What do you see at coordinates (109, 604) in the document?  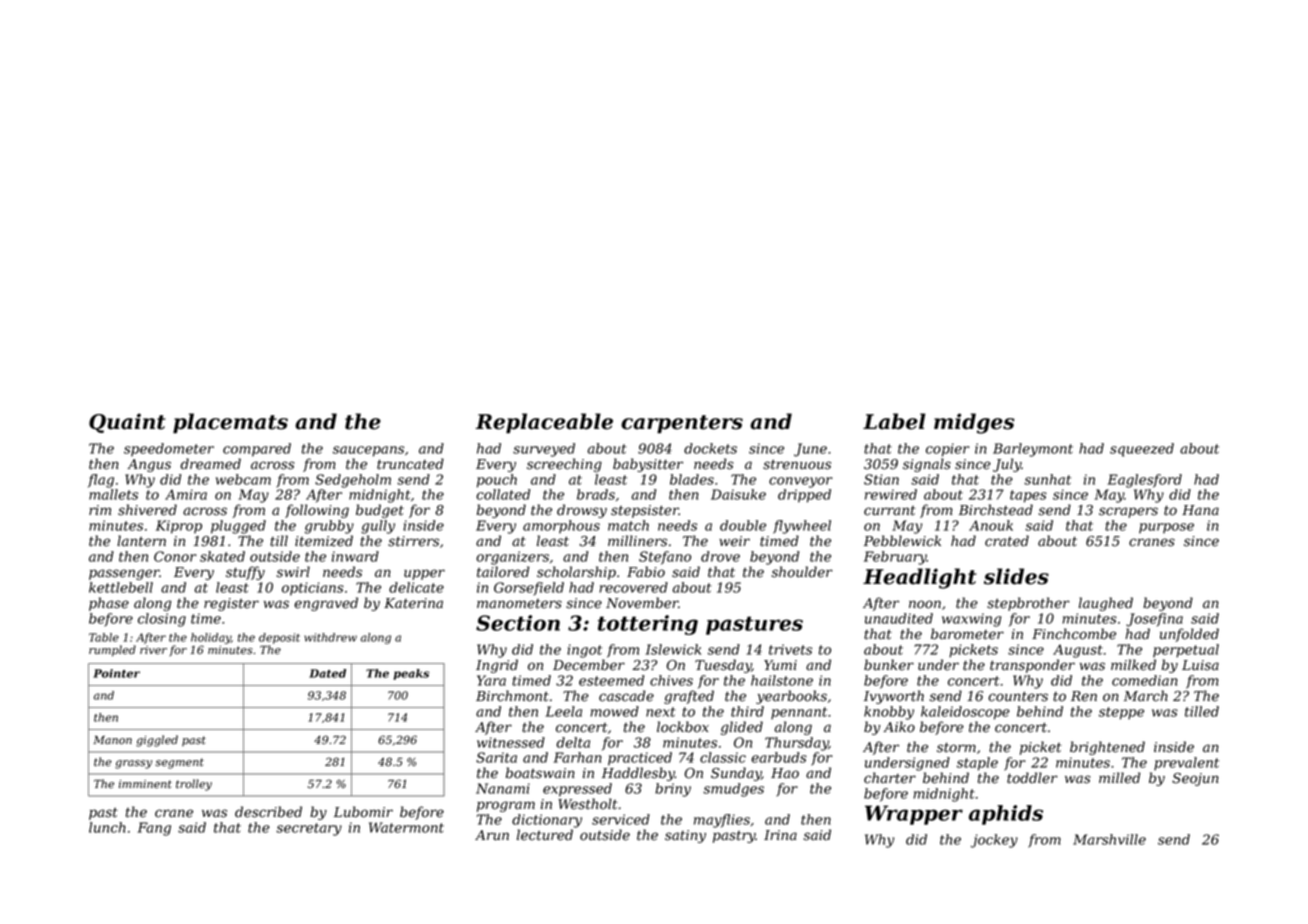 I see `phase` at bounding box center [109, 604].
